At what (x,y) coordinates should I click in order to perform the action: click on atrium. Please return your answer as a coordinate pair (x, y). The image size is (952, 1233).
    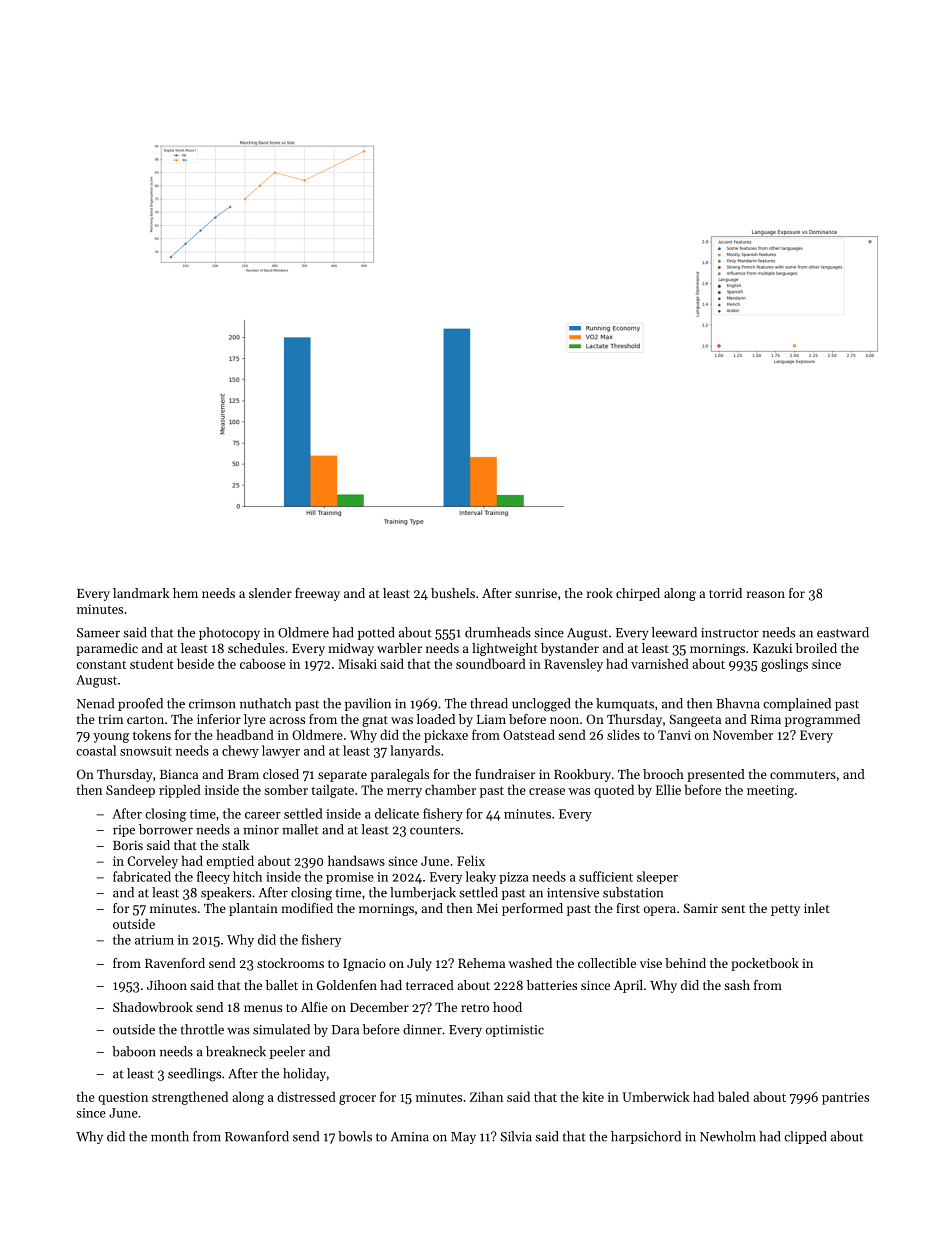
    Looking at the image, I should click on (154, 940).
